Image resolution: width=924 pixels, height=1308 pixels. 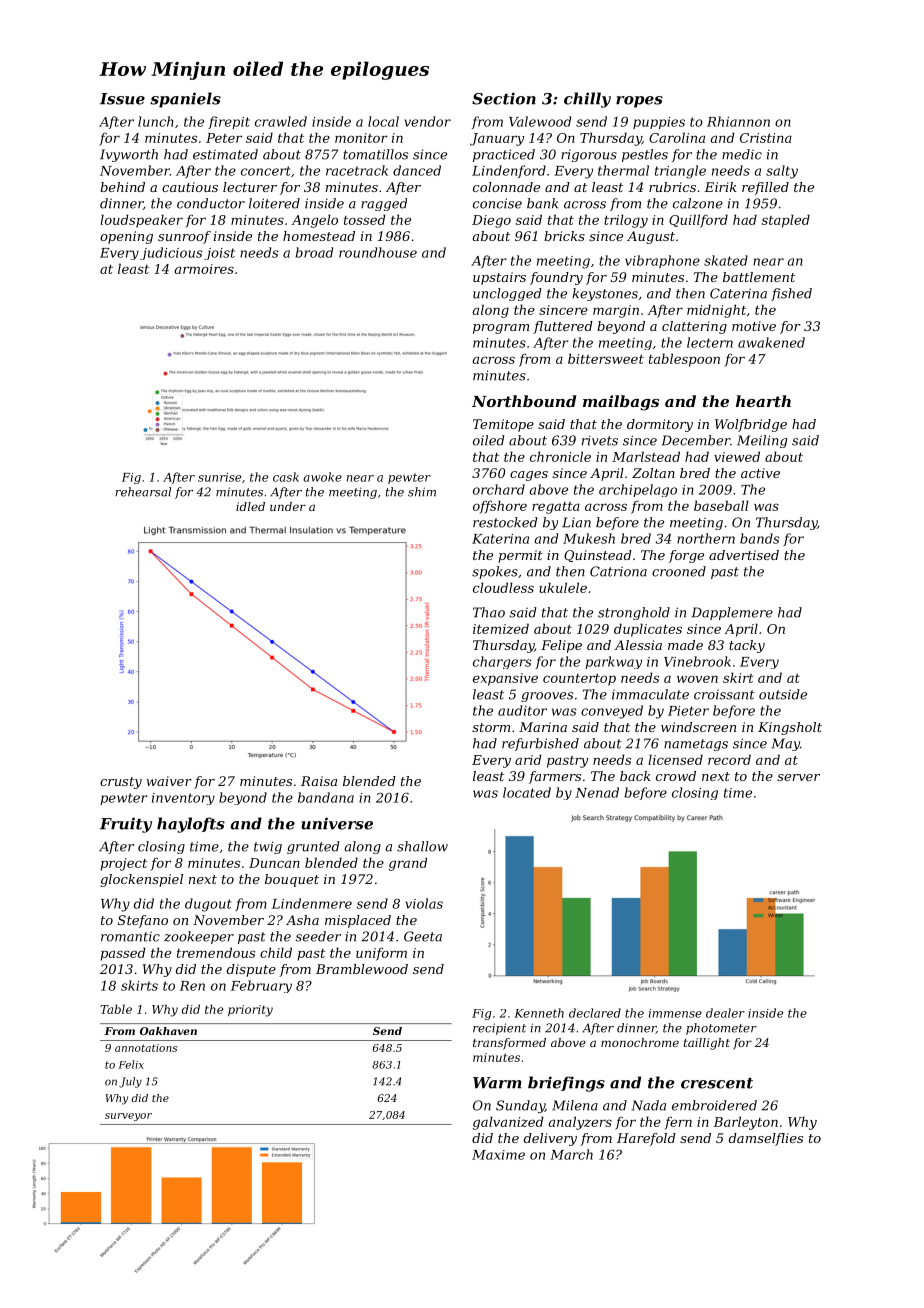 What do you see at coordinates (798, 777) in the screenshot?
I see `server` at bounding box center [798, 777].
